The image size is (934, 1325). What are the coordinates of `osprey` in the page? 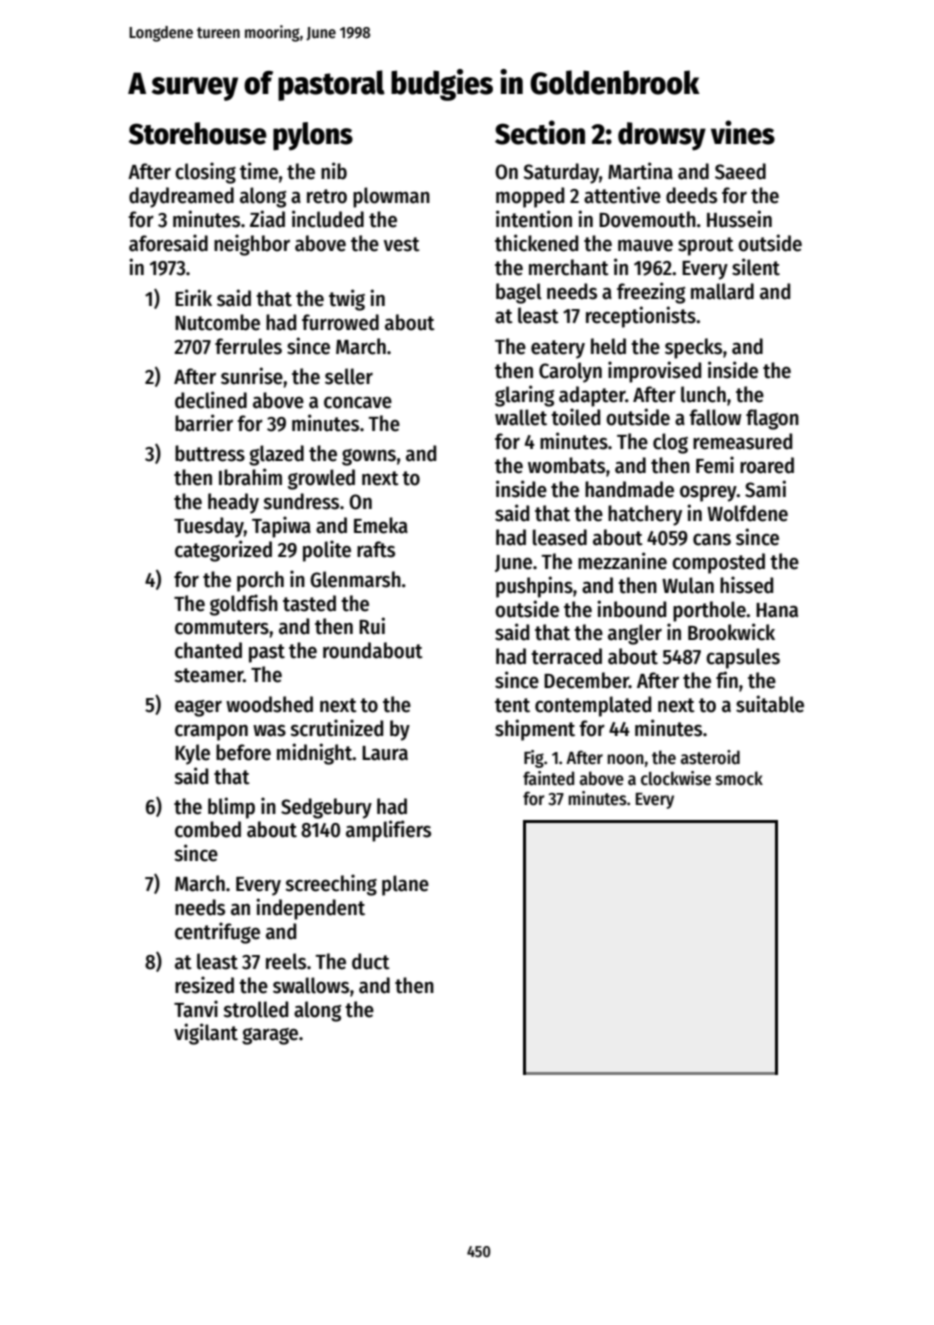 It's located at (708, 493).
